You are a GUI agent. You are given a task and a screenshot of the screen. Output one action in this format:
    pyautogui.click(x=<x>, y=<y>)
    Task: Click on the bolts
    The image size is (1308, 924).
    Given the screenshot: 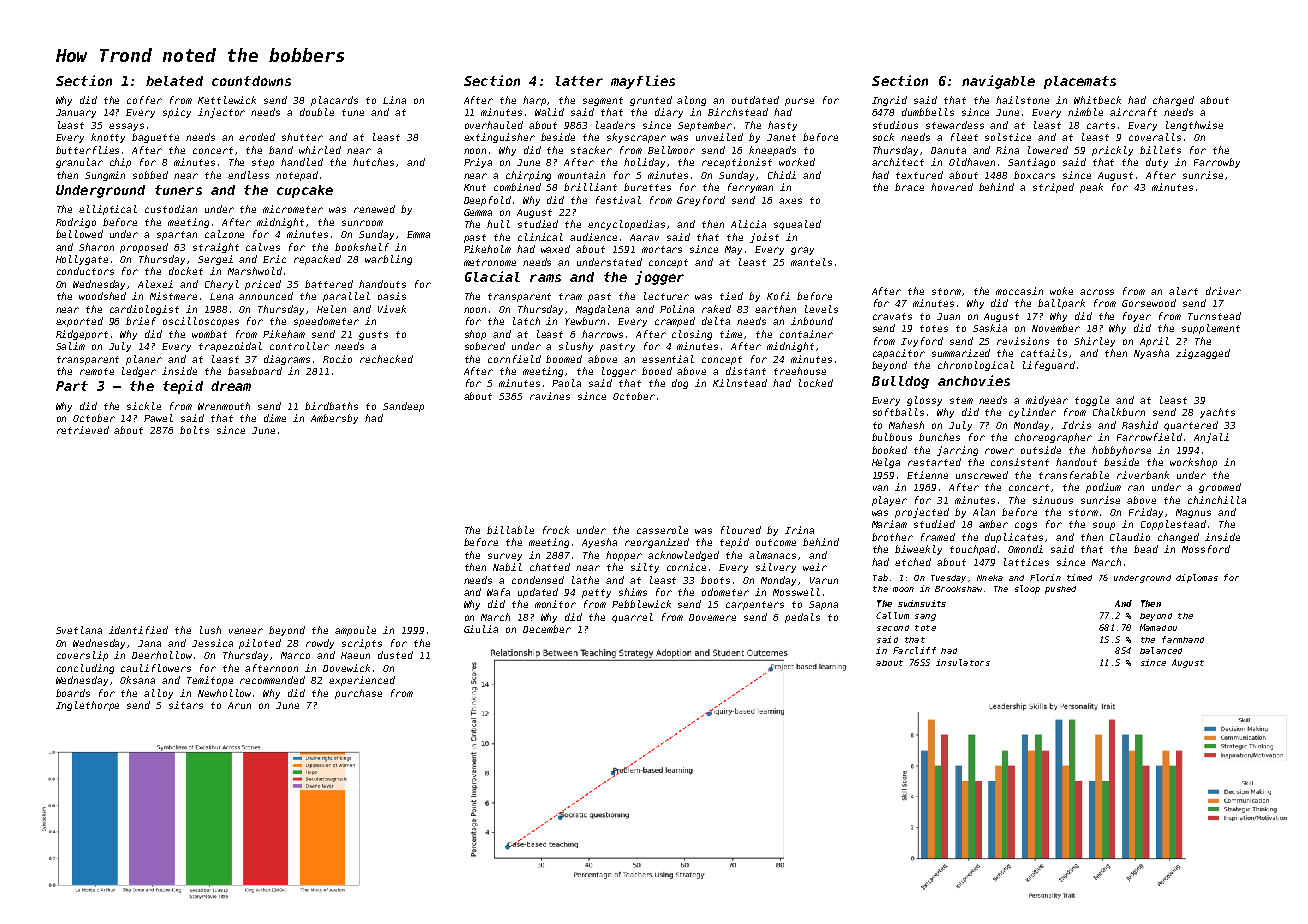 What is the action you would take?
    pyautogui.click(x=194, y=430)
